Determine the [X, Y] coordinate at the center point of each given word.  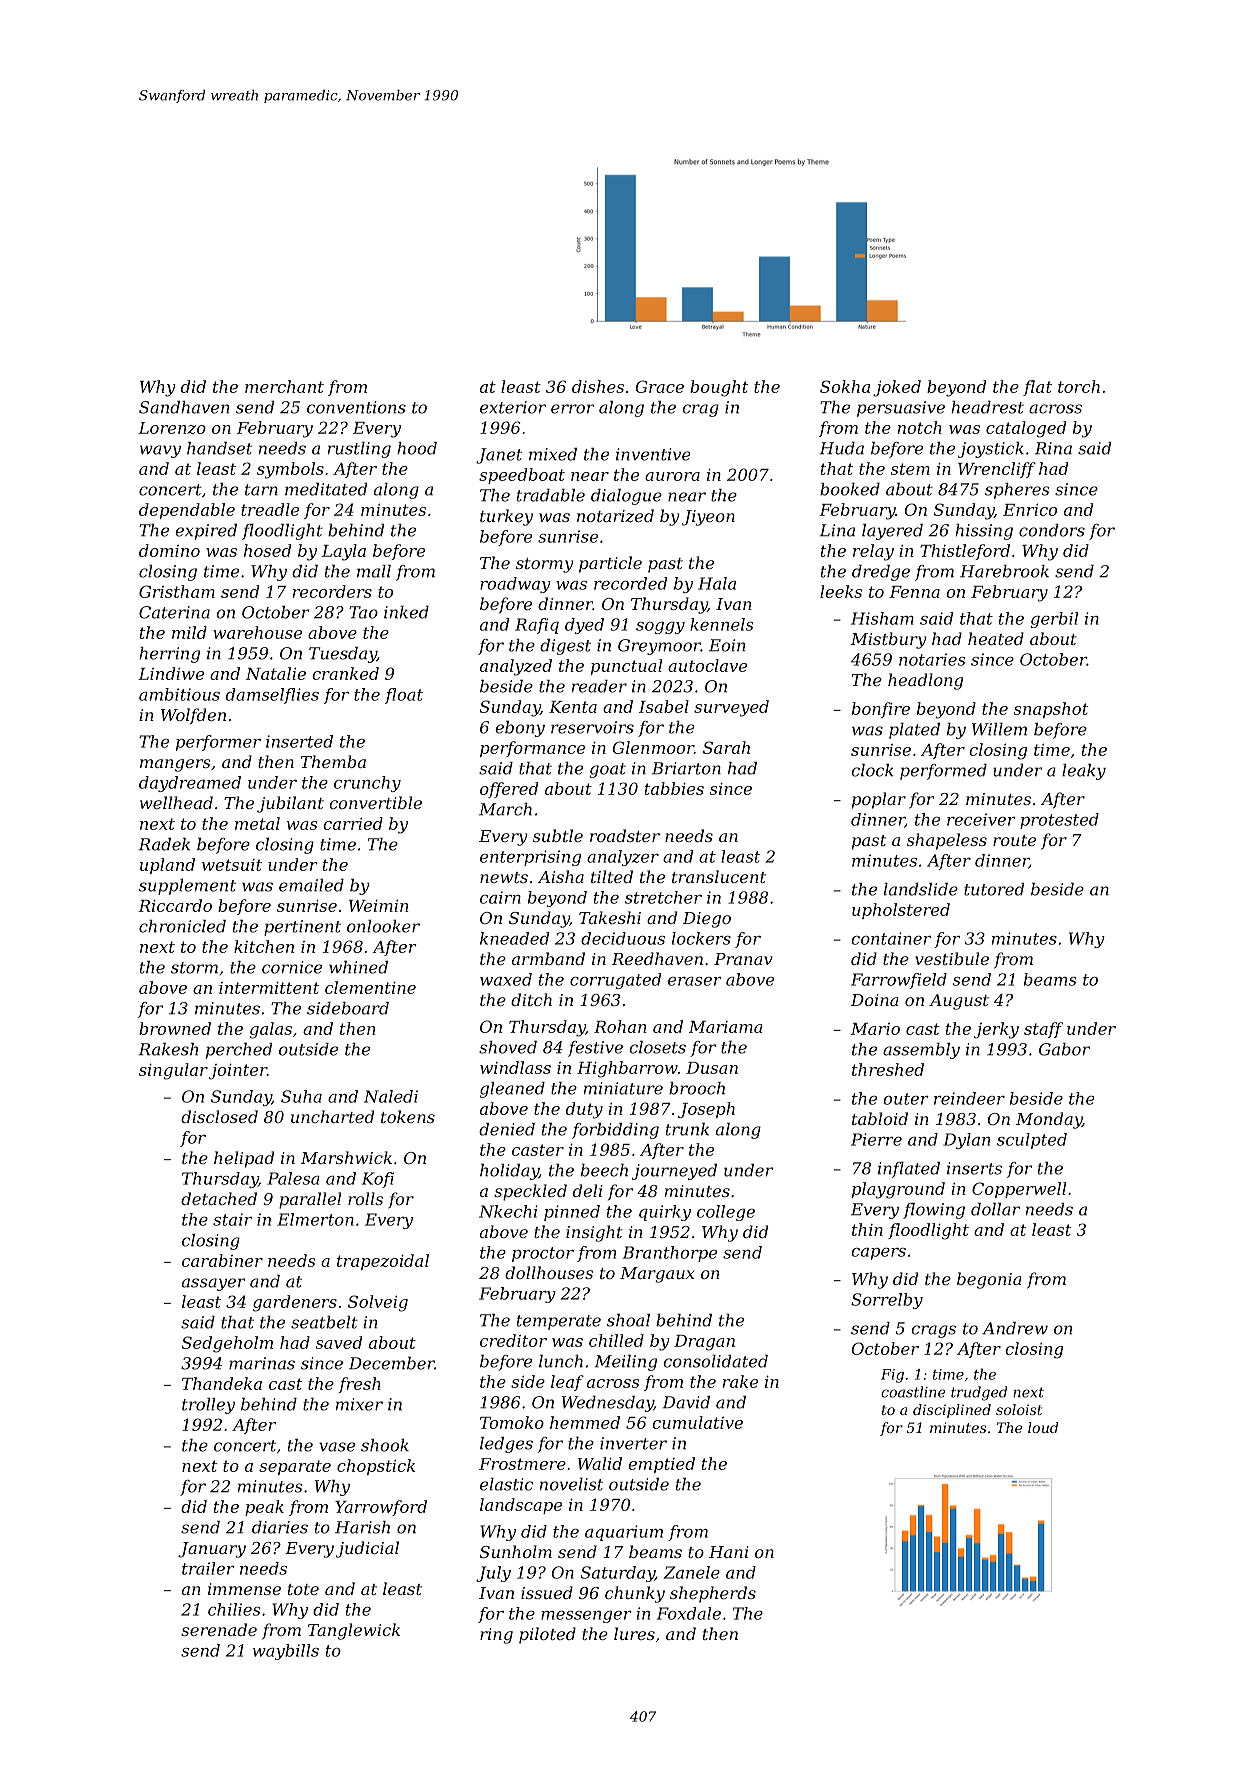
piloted [547, 1635]
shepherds [713, 1594]
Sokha [845, 386]
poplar [879, 800]
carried [353, 823]
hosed [267, 550]
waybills [286, 1652]
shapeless [947, 841]
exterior [513, 407]
